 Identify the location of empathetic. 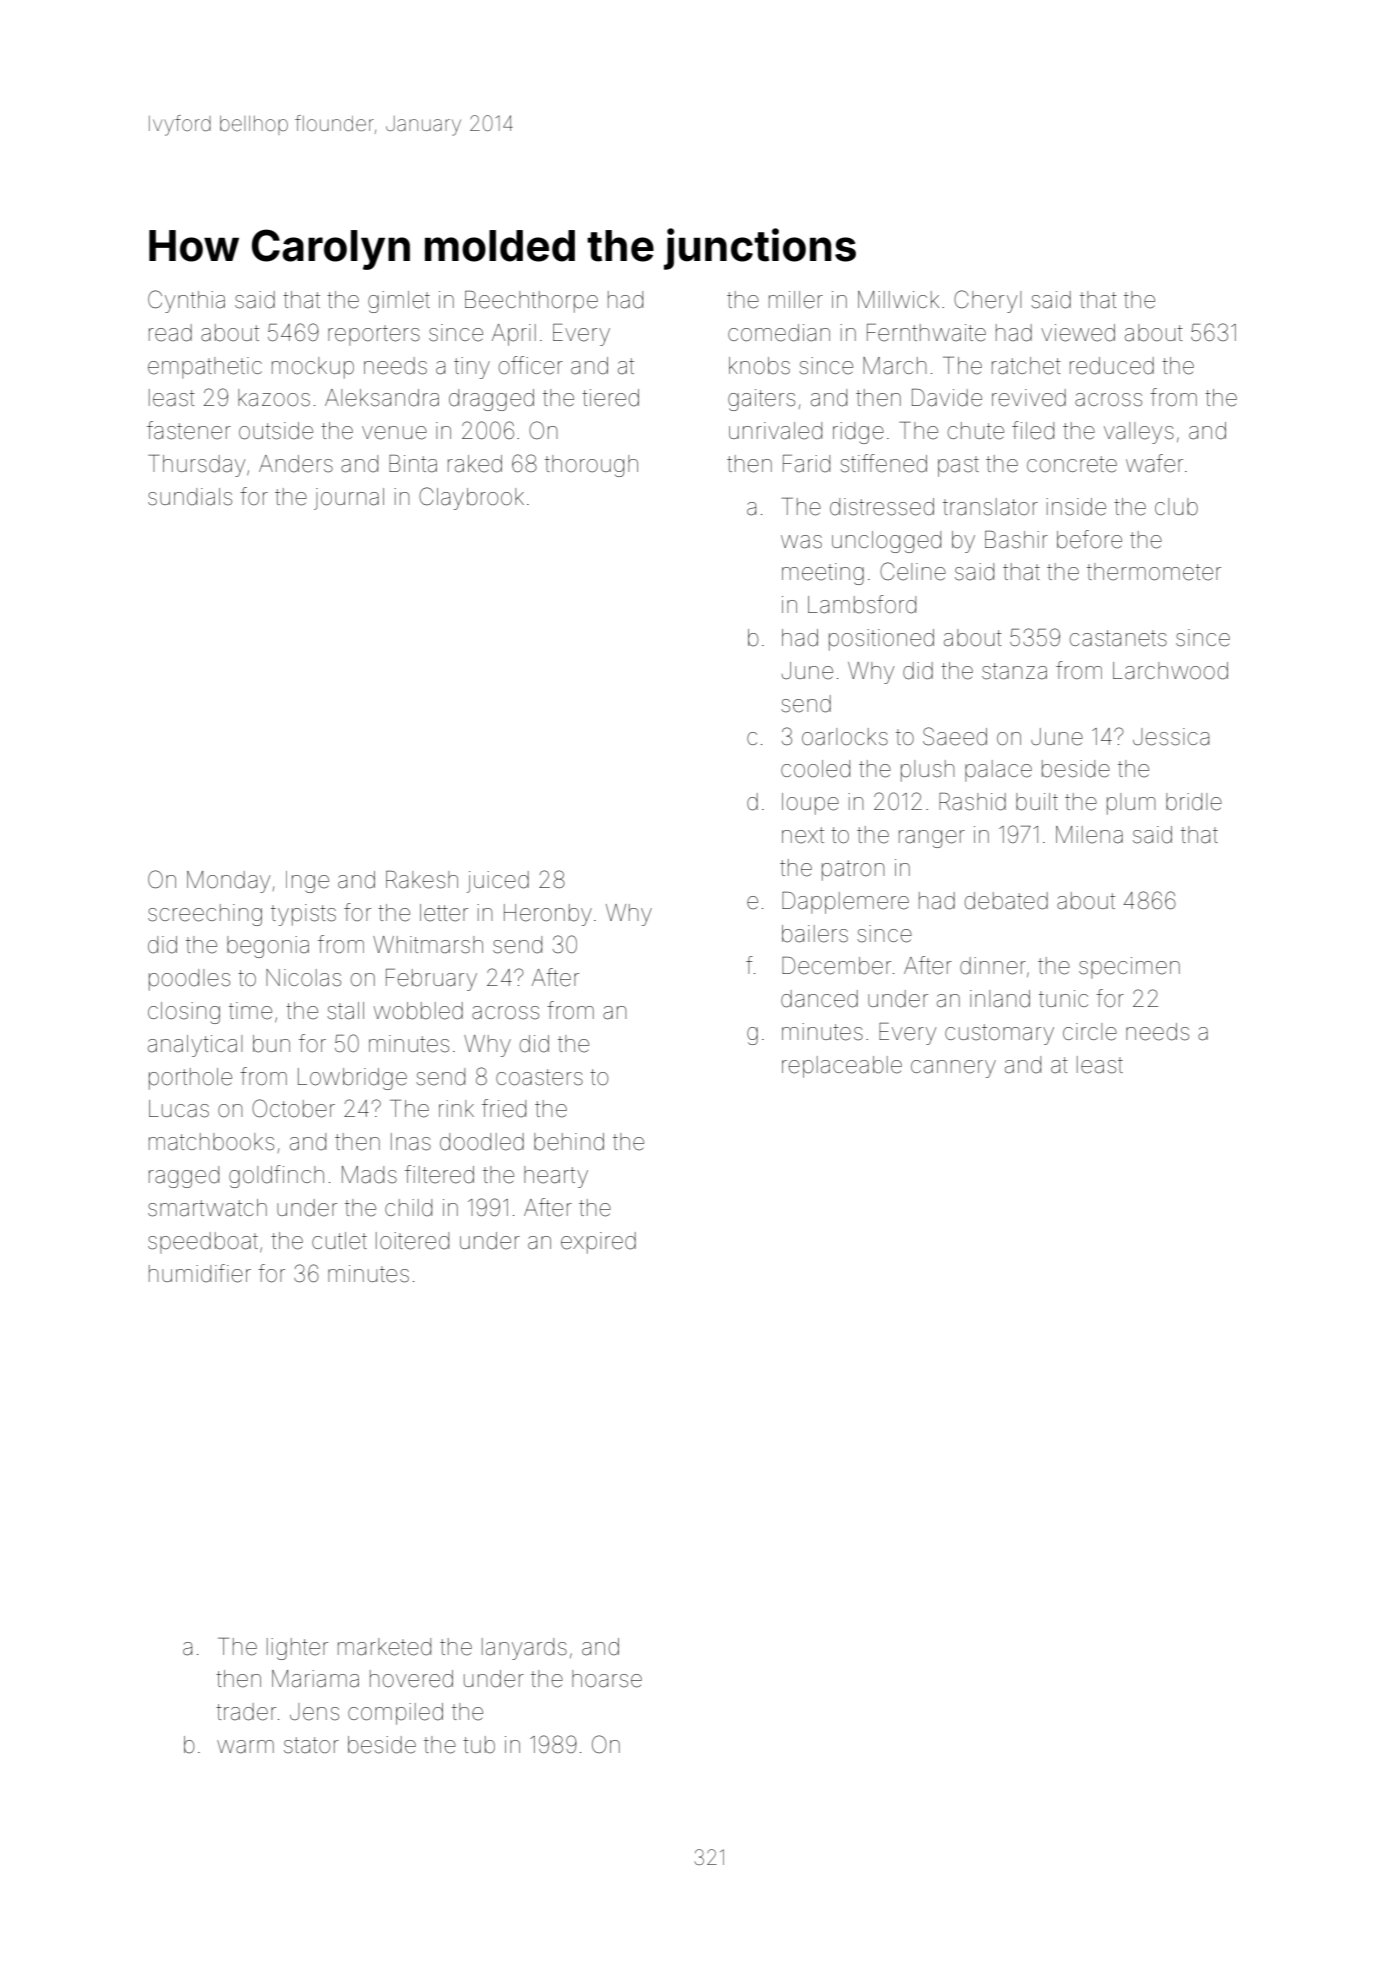
(205, 368).
